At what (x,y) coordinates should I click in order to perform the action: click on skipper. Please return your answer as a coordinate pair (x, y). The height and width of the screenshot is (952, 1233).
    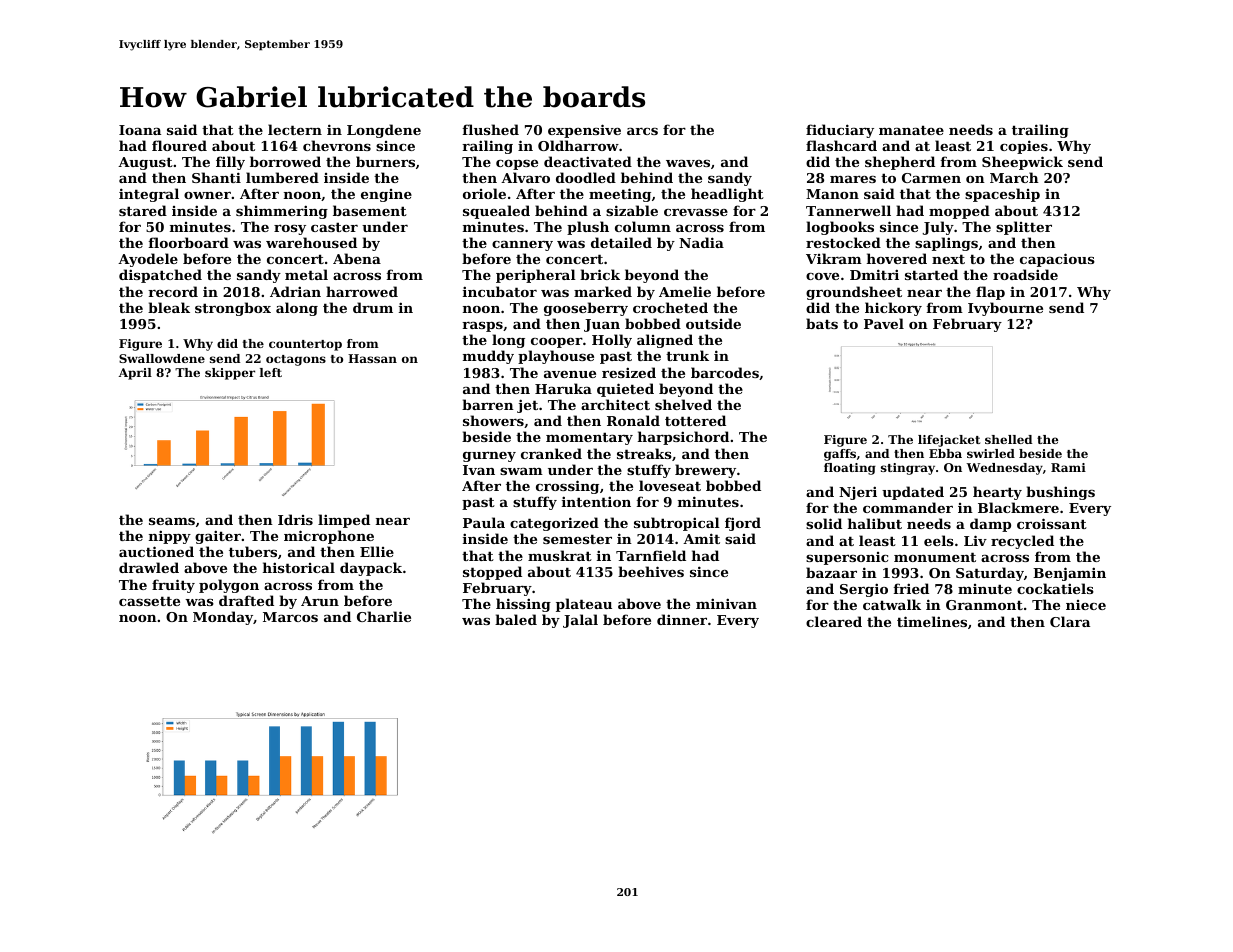
    Looking at the image, I should click on (230, 374).
